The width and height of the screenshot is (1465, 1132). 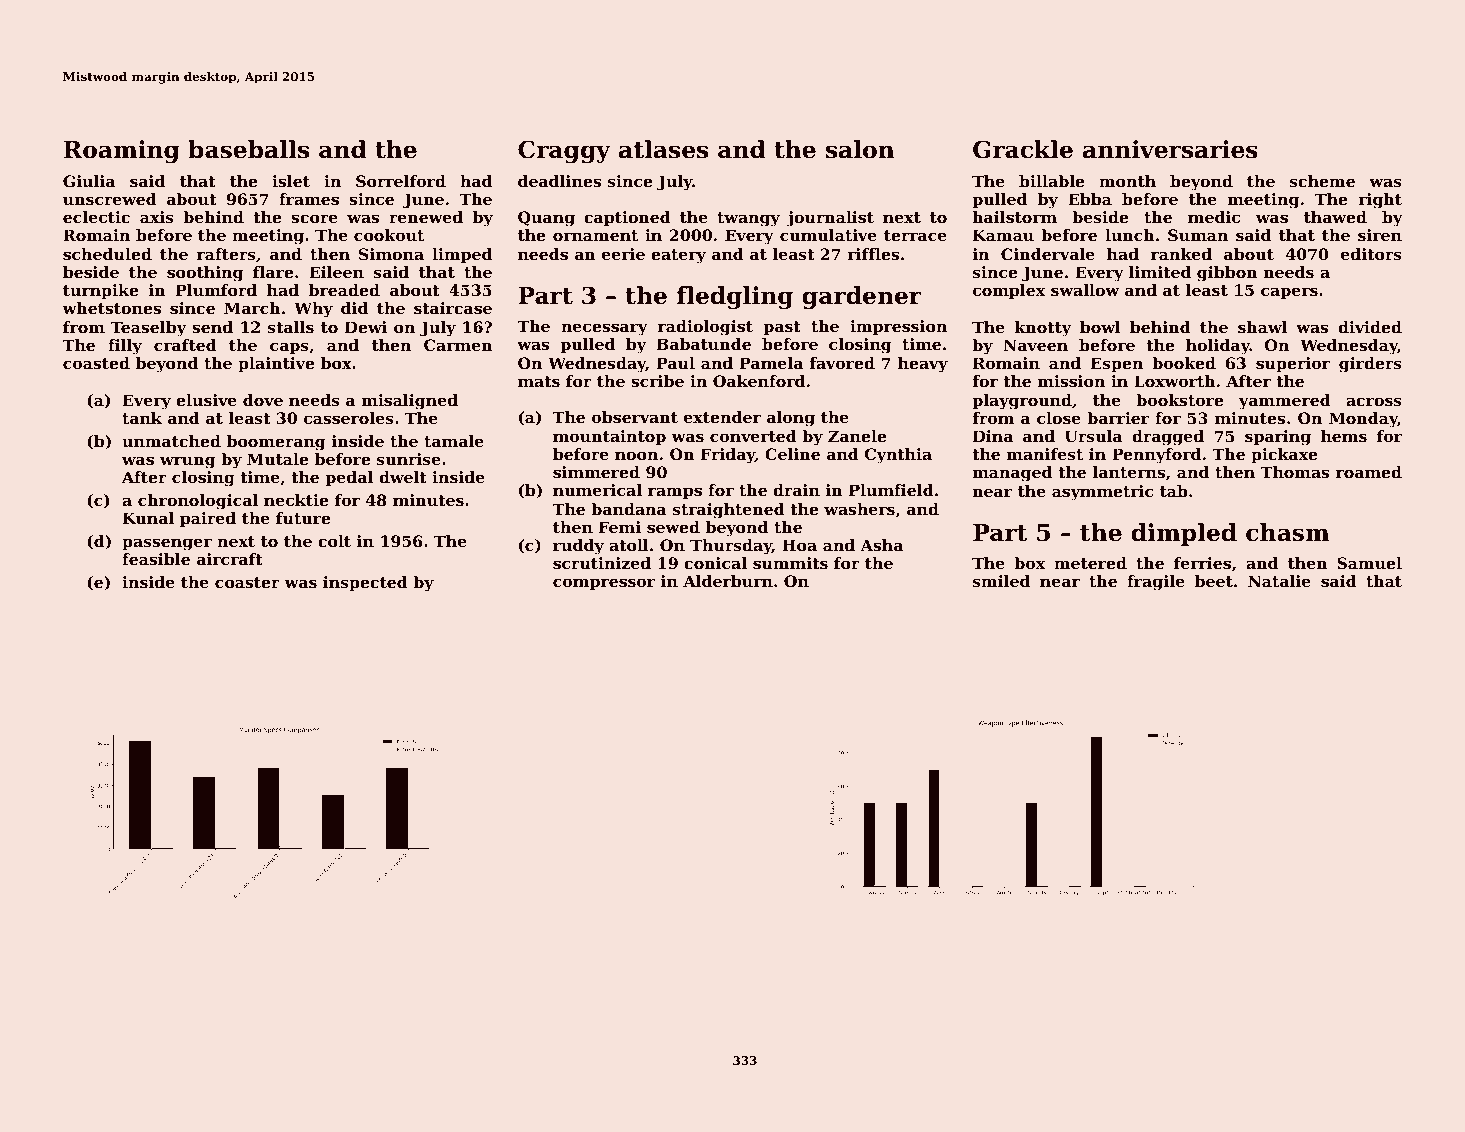 What do you see at coordinates (1127, 181) in the screenshot?
I see `month` at bounding box center [1127, 181].
